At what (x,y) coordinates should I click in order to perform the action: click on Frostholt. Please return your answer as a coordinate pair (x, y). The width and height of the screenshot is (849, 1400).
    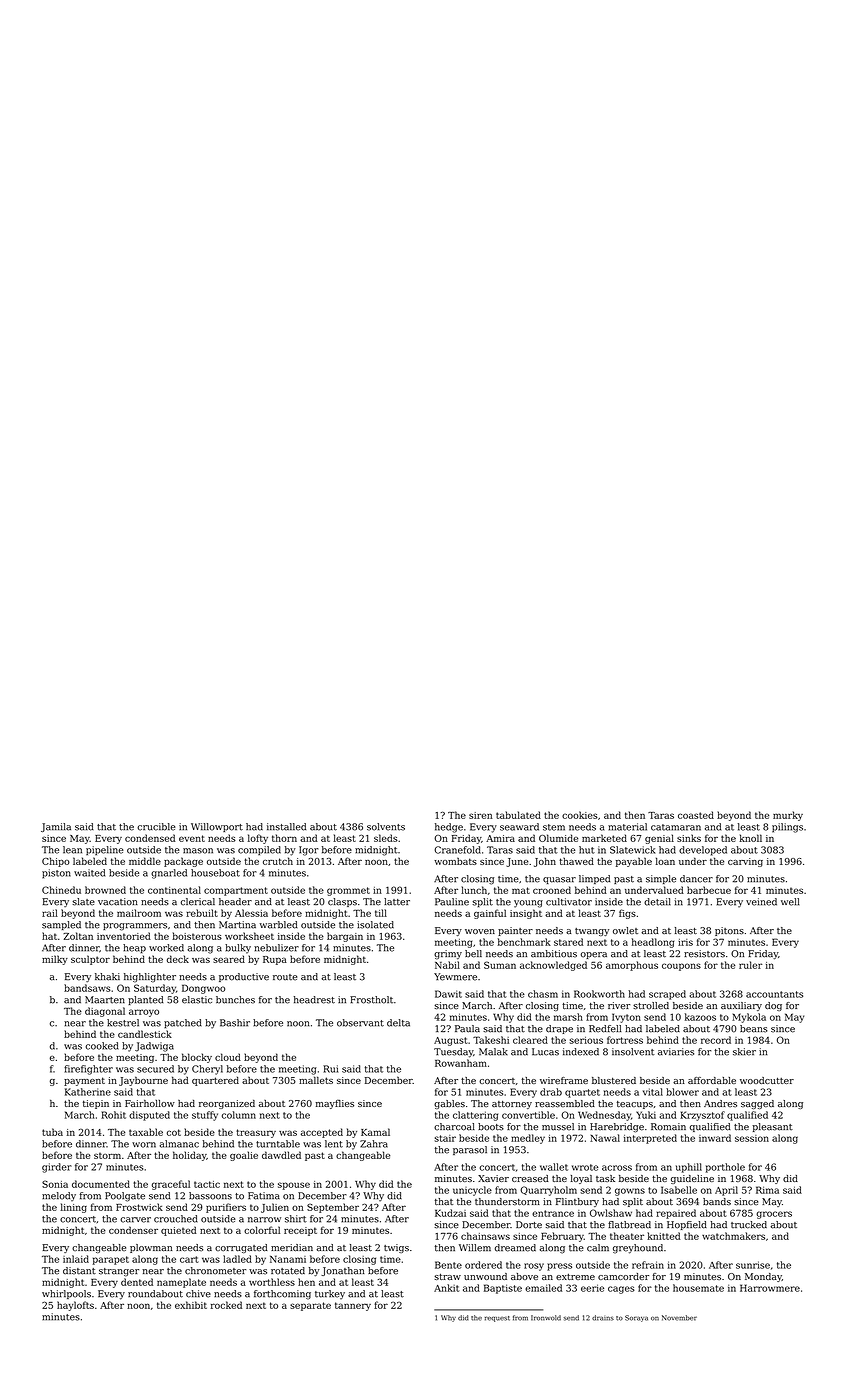
    Looking at the image, I should click on (371, 1000).
